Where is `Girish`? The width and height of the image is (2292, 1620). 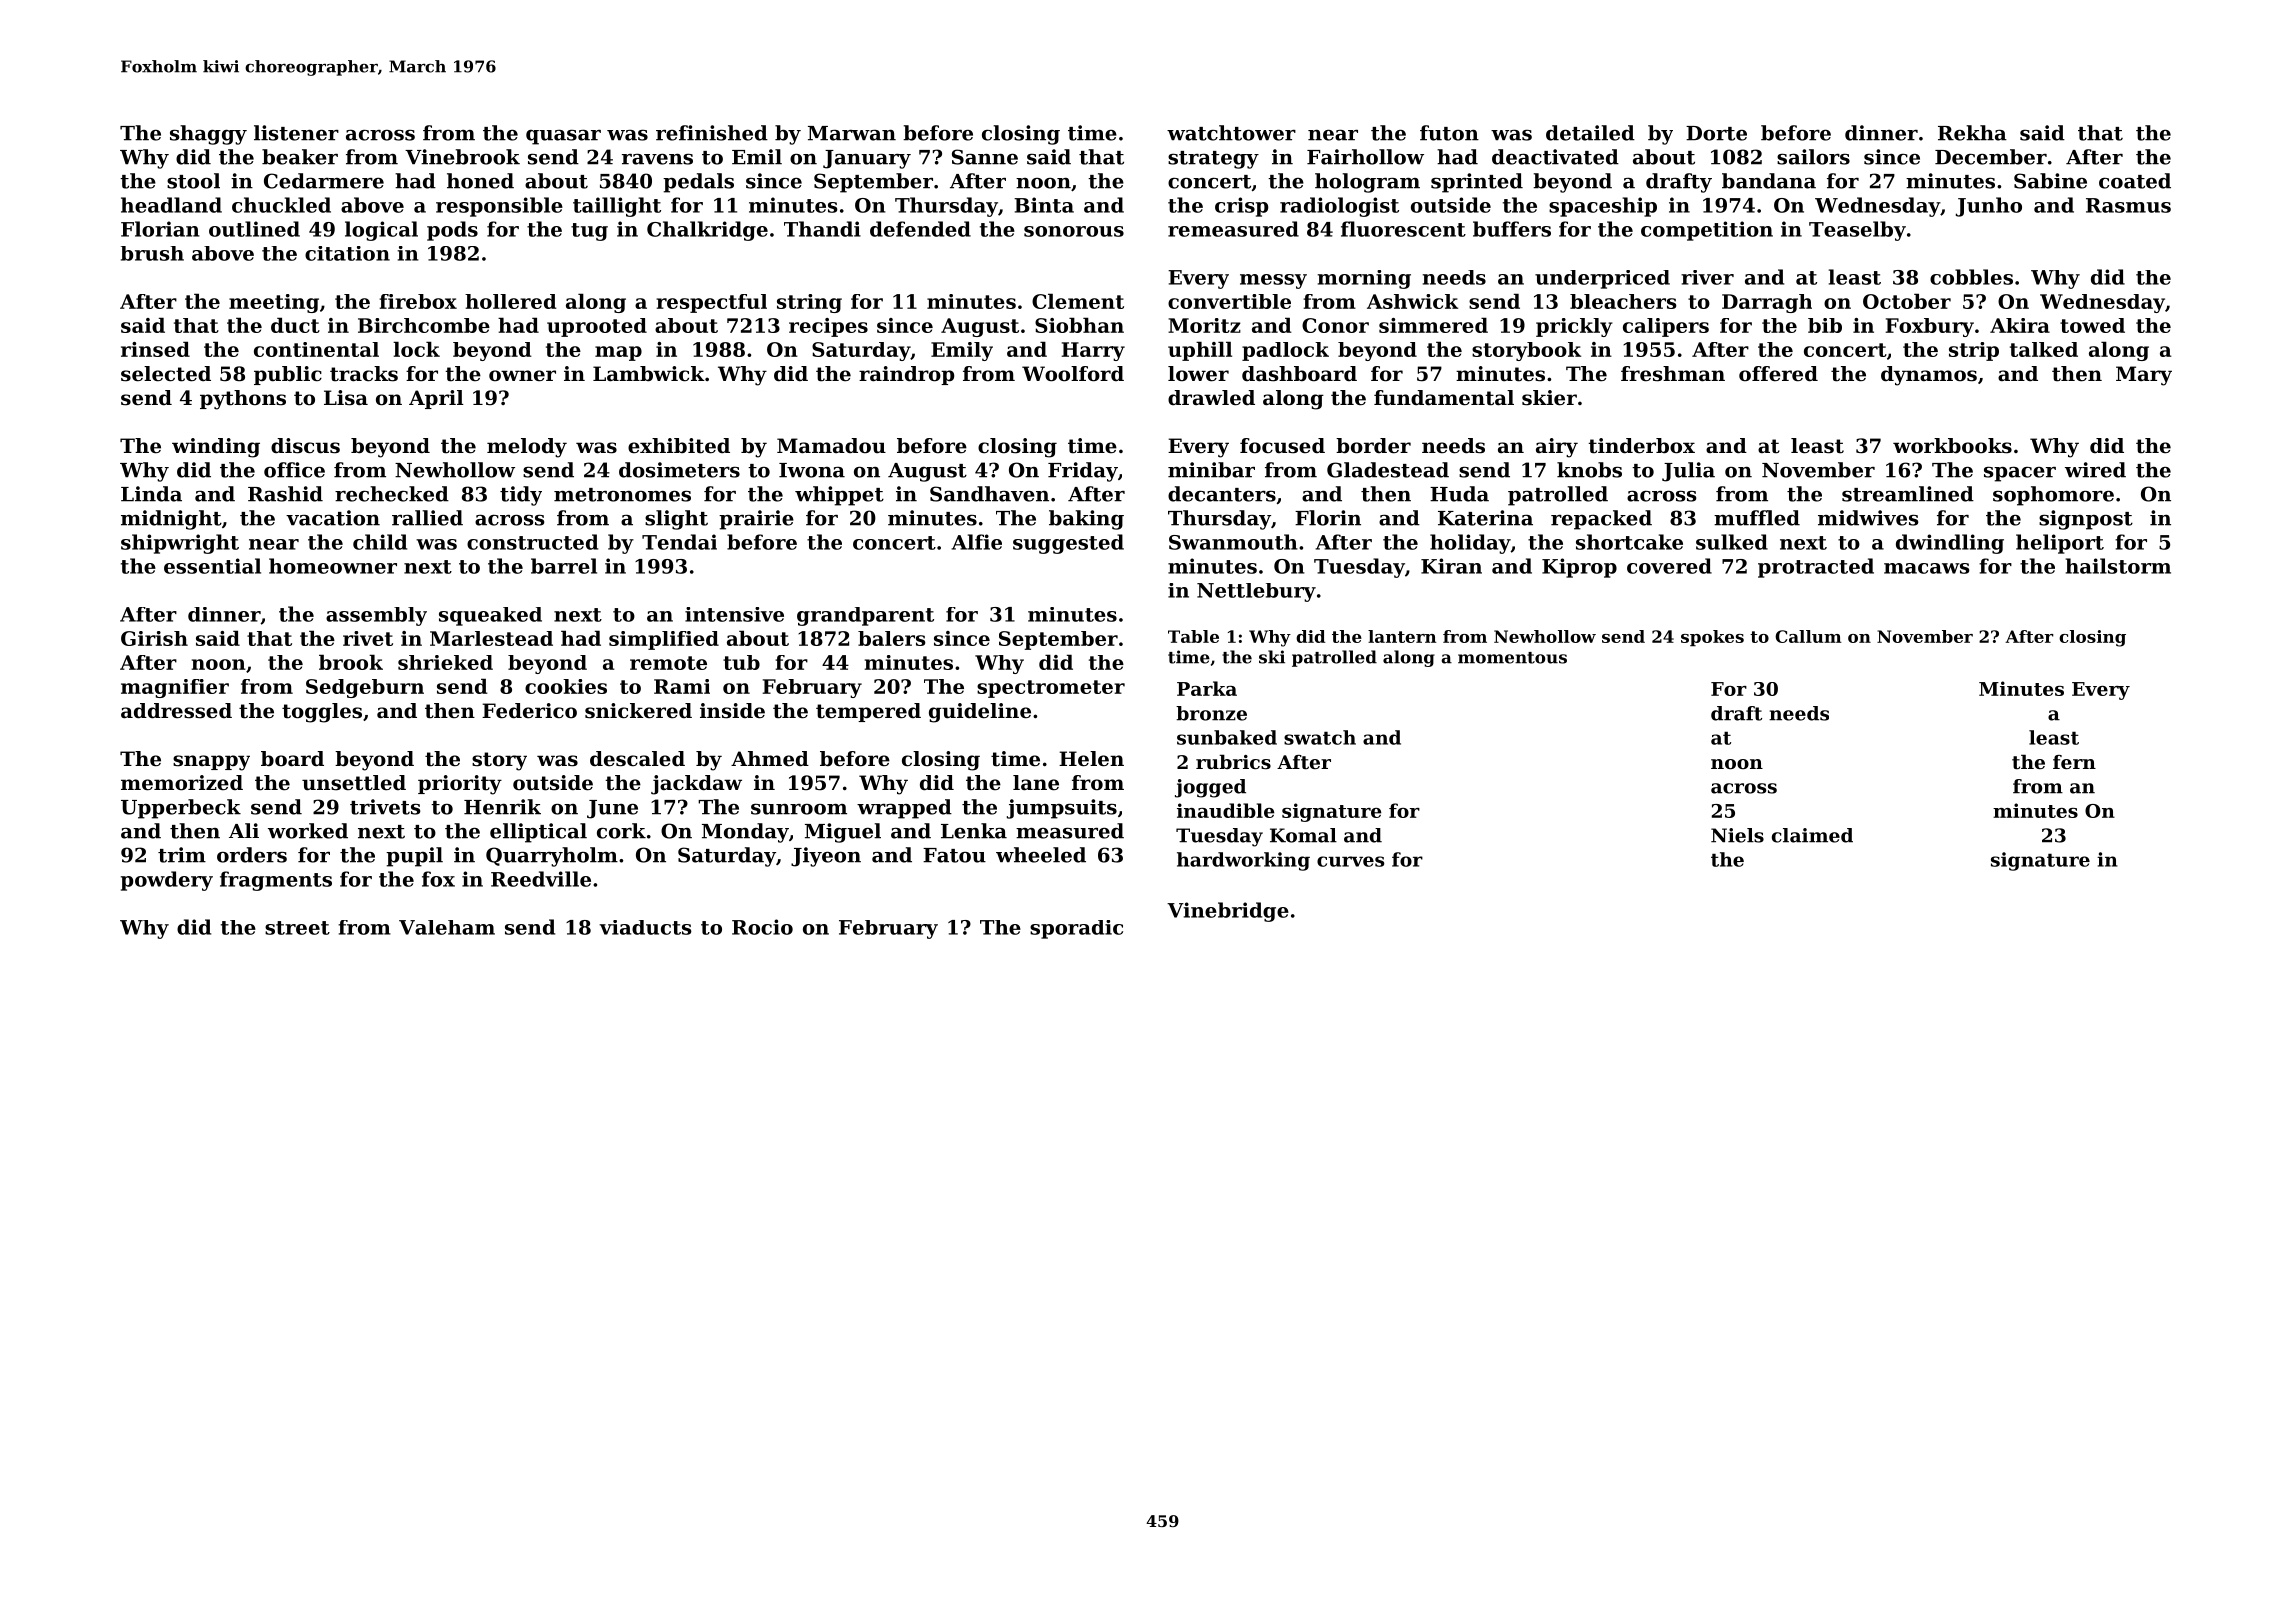 Girish is located at coordinates (154, 638).
